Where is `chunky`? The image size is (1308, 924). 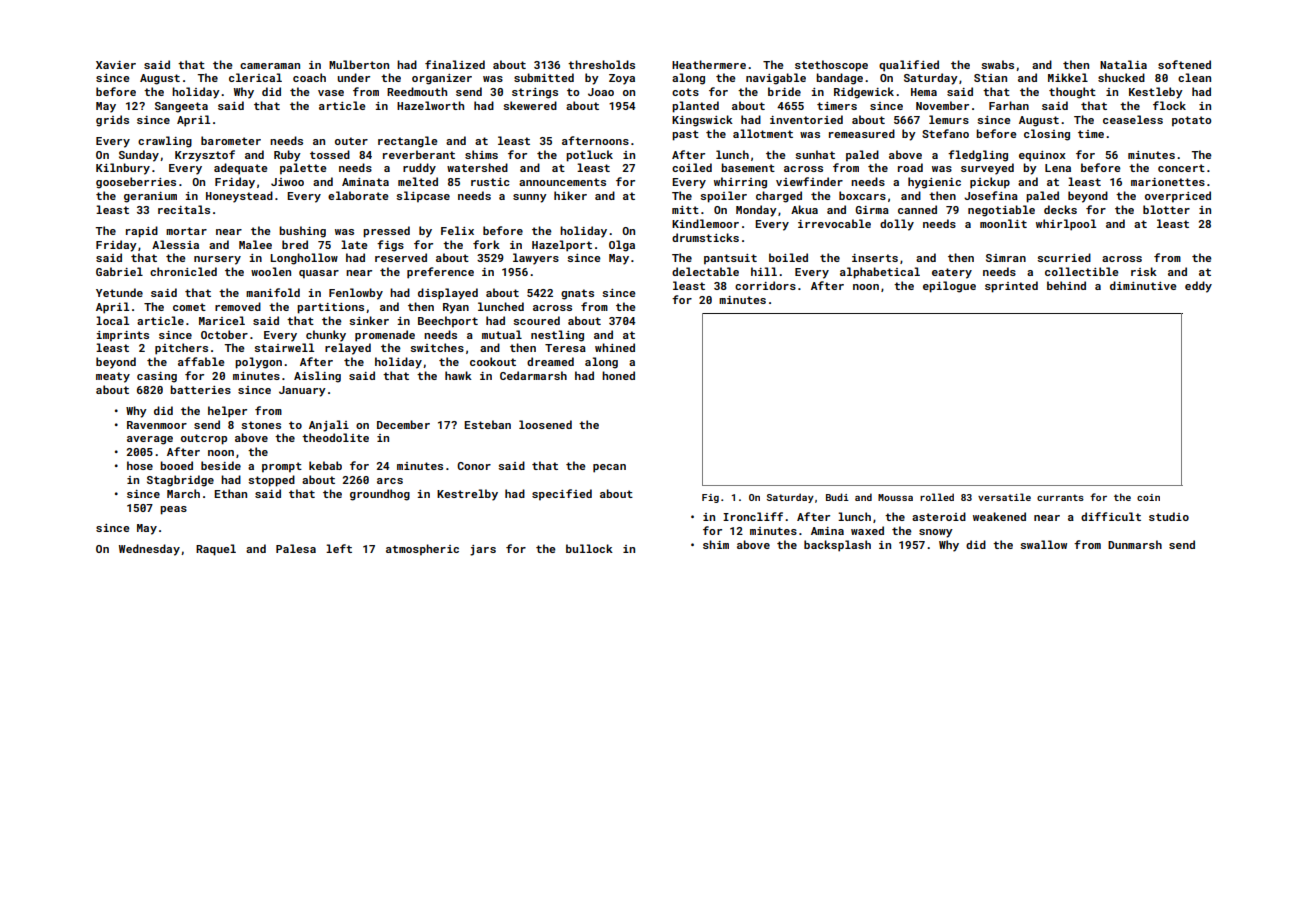
chunky is located at coordinates (326, 336).
